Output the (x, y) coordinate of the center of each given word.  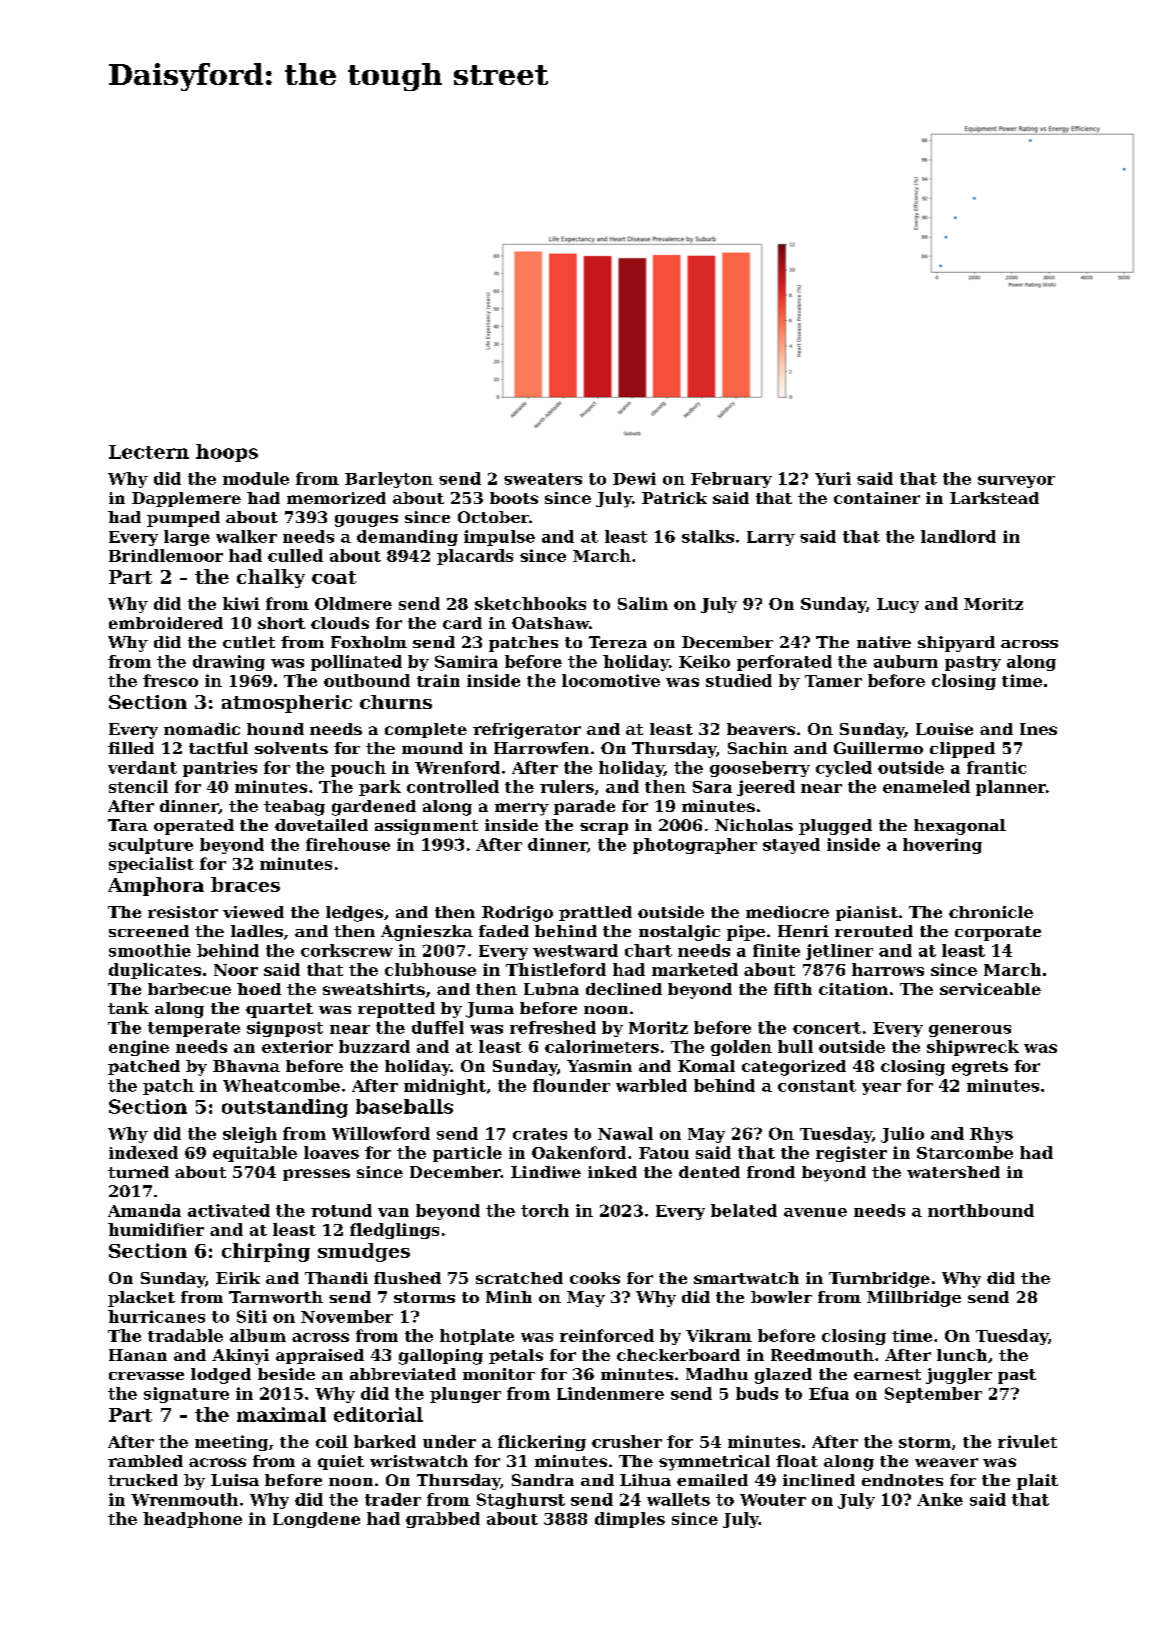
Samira (466, 661)
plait (1037, 1482)
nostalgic (679, 933)
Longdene (316, 1520)
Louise (944, 729)
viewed (253, 912)
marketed (695, 969)
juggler (959, 1376)
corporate (998, 933)
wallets (678, 1499)
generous (970, 1031)
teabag (294, 808)
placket (141, 1299)
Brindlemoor (166, 555)
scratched (519, 1278)
